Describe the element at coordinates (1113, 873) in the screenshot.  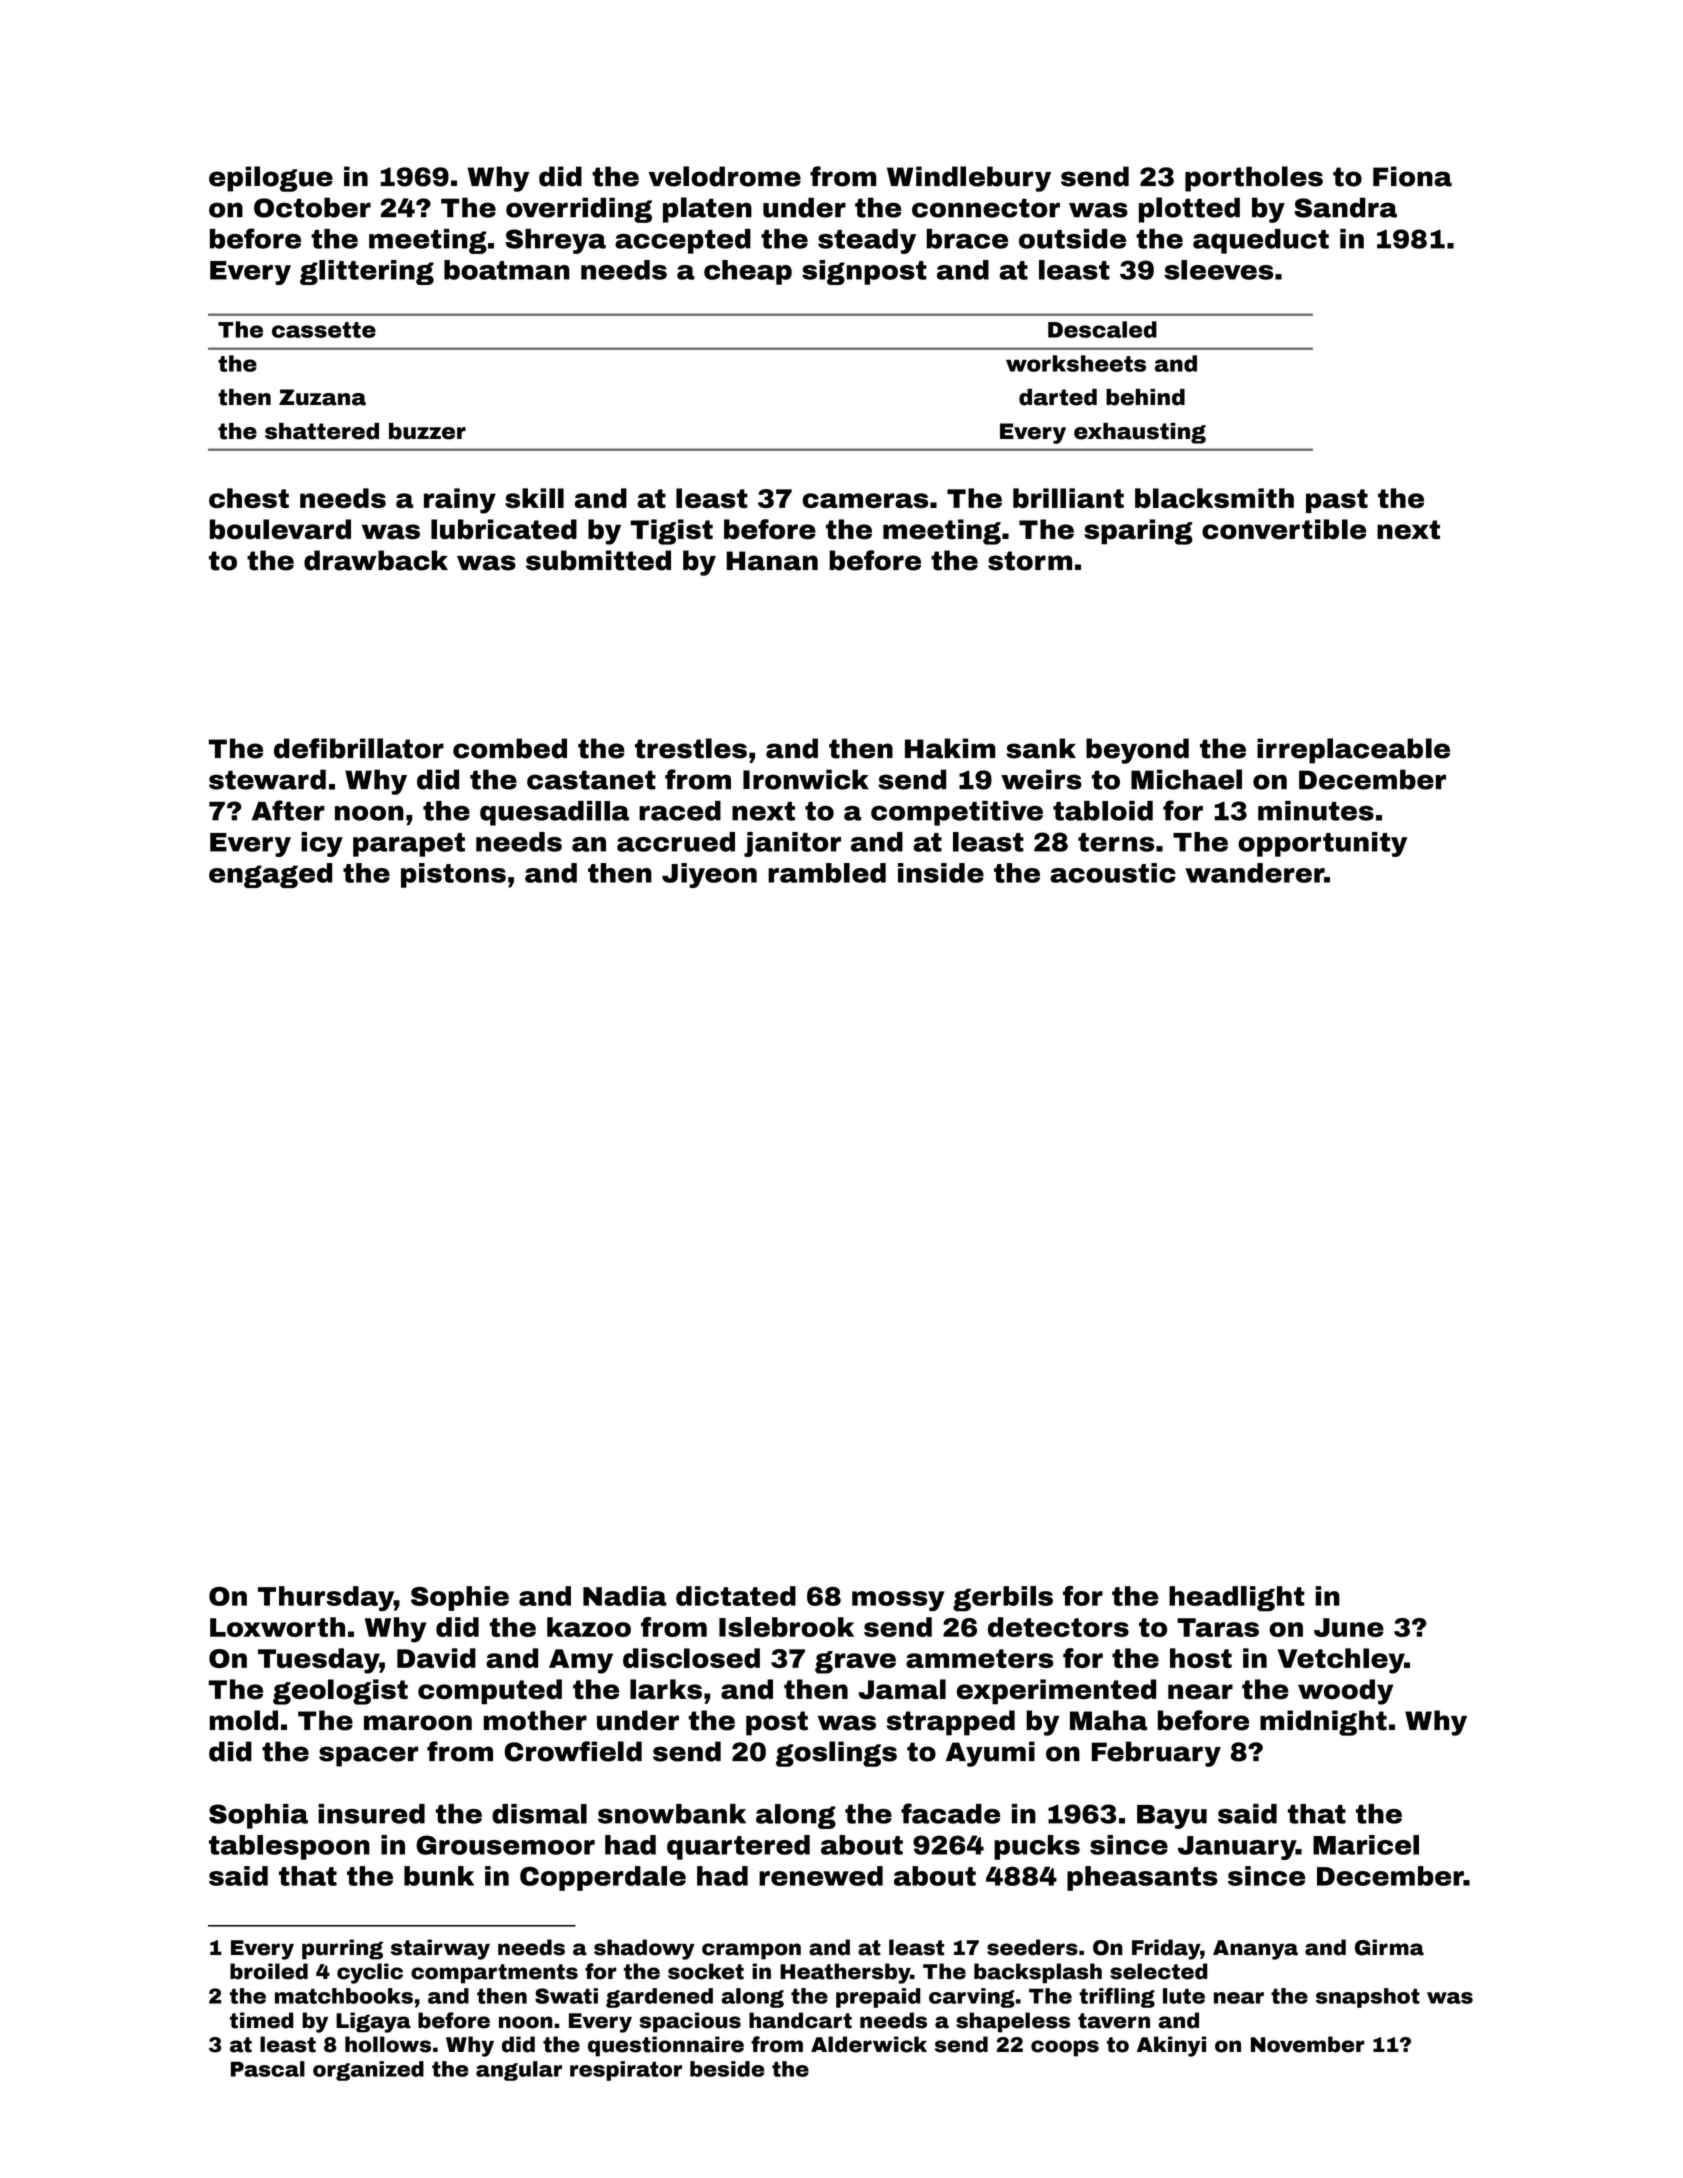
I see `acoustic` at that location.
